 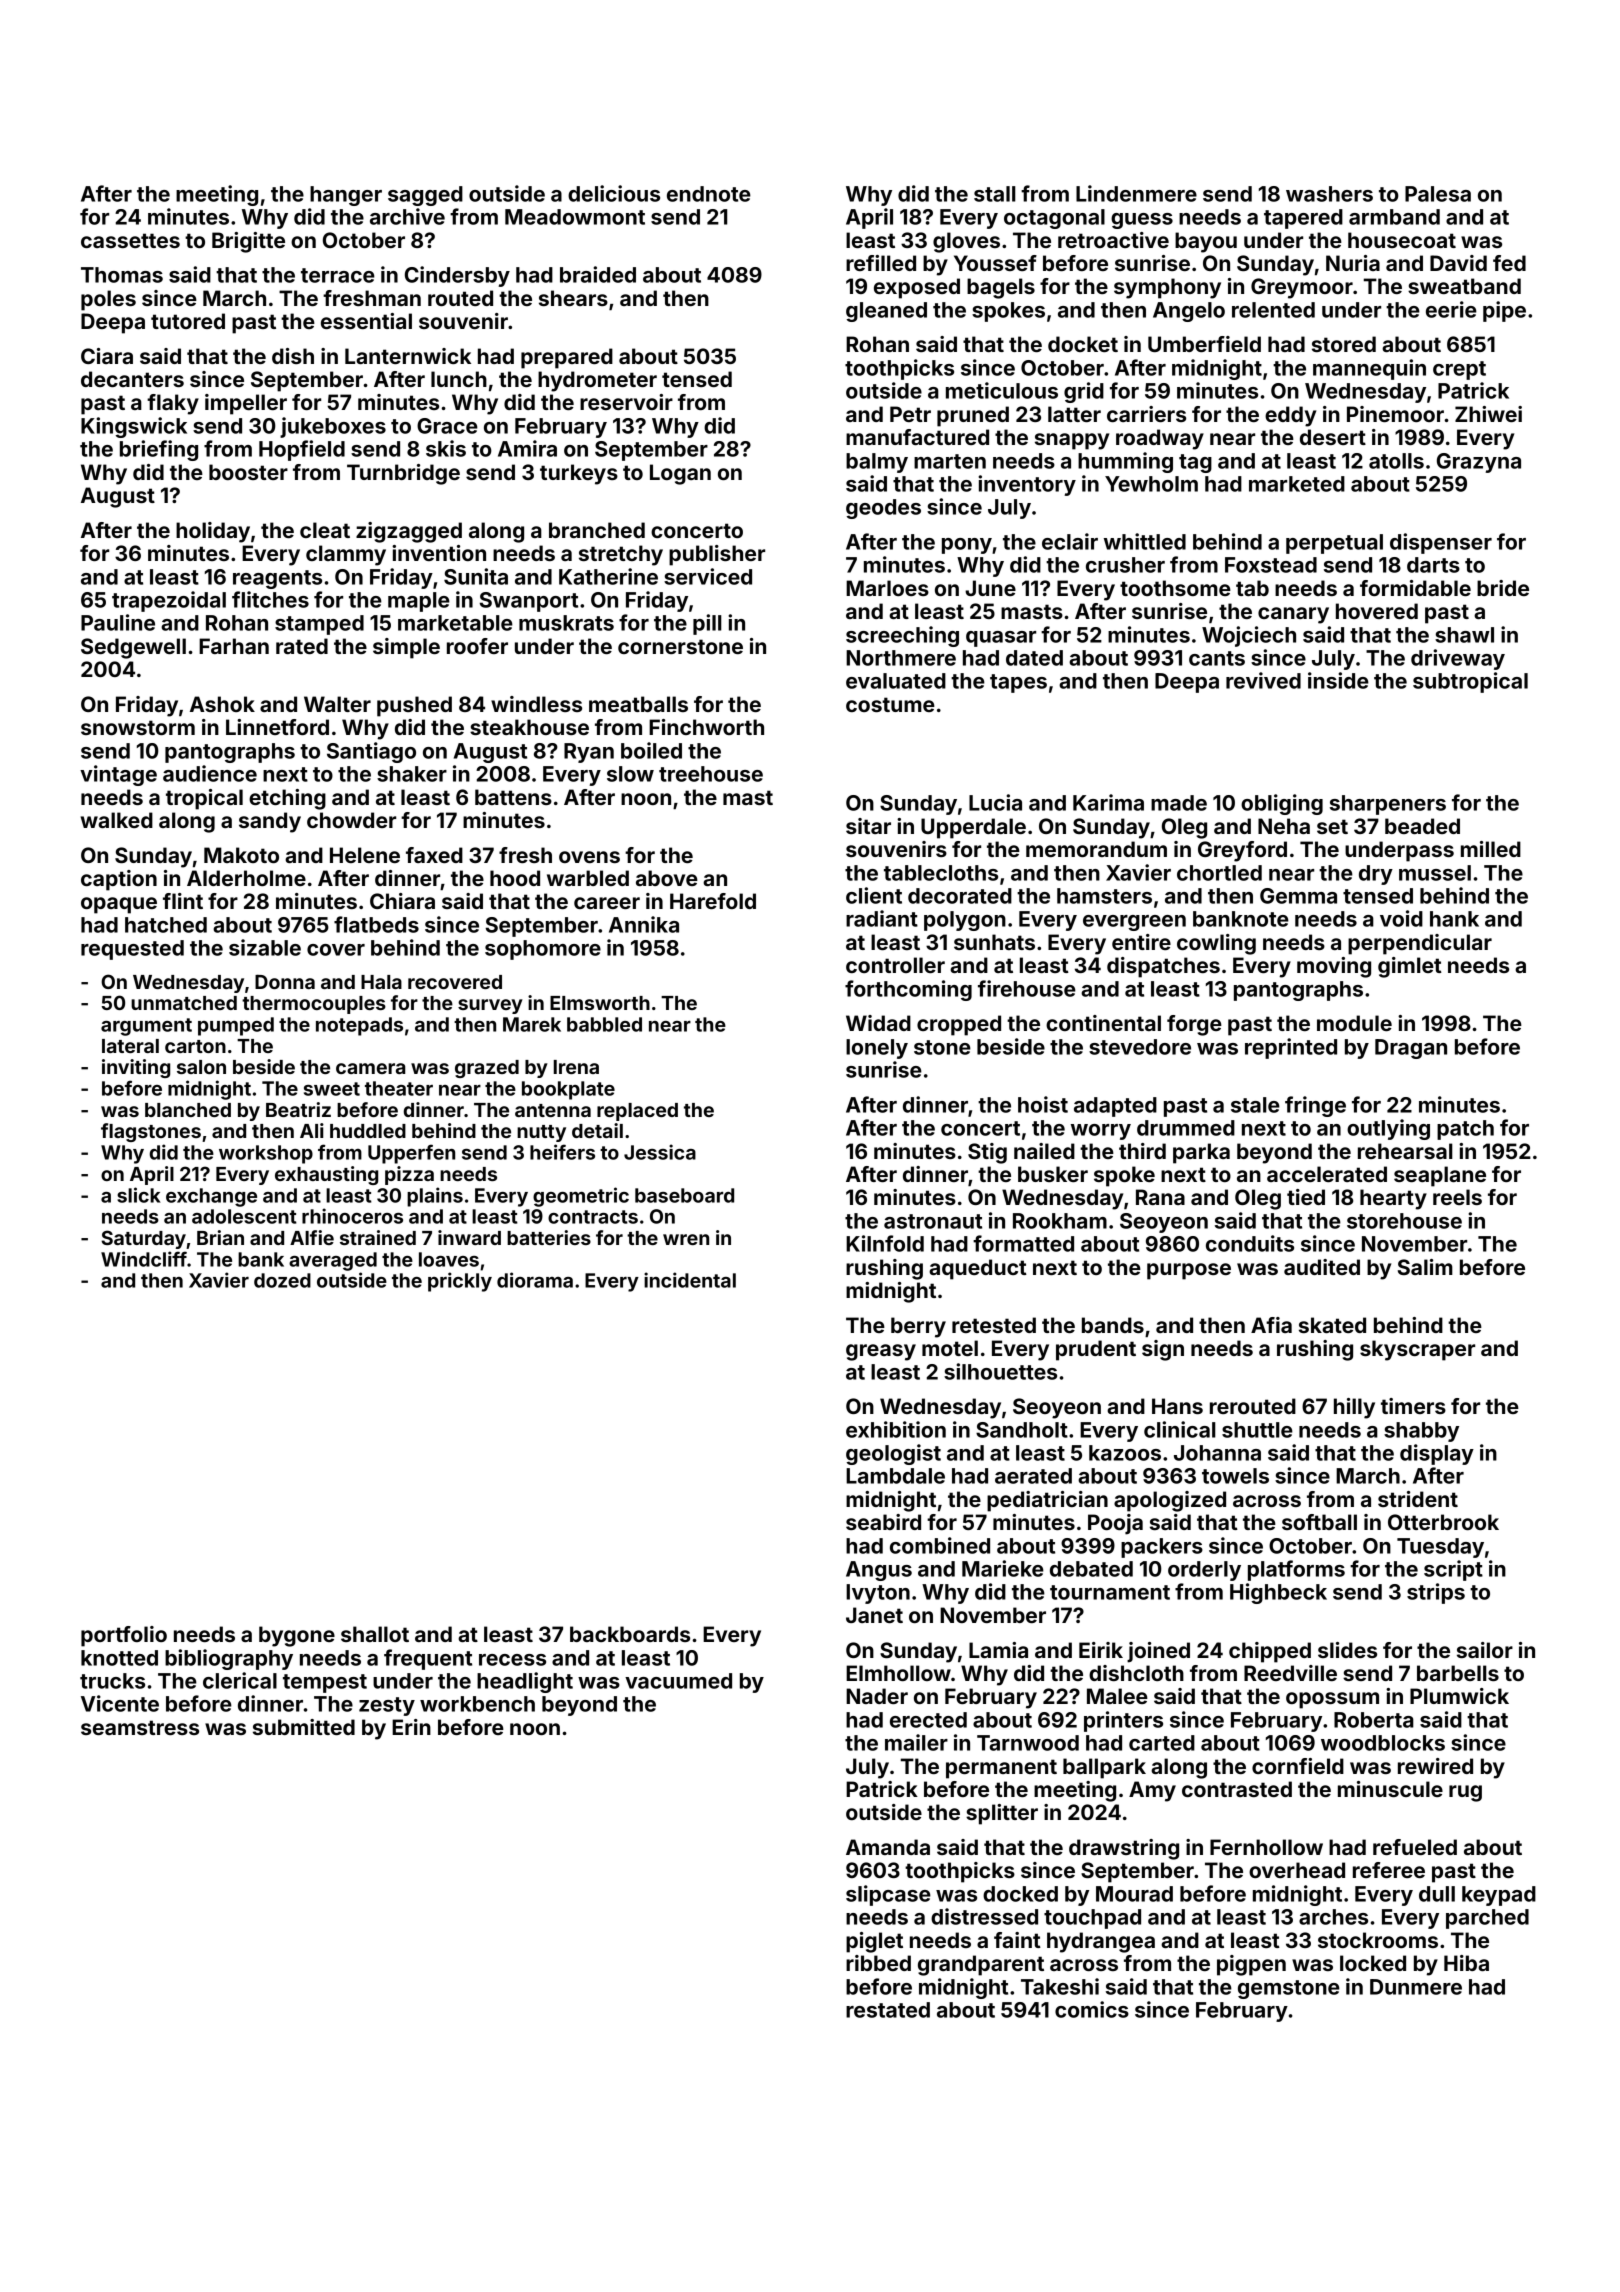 What do you see at coordinates (895, 1476) in the document?
I see `Lambdale` at bounding box center [895, 1476].
